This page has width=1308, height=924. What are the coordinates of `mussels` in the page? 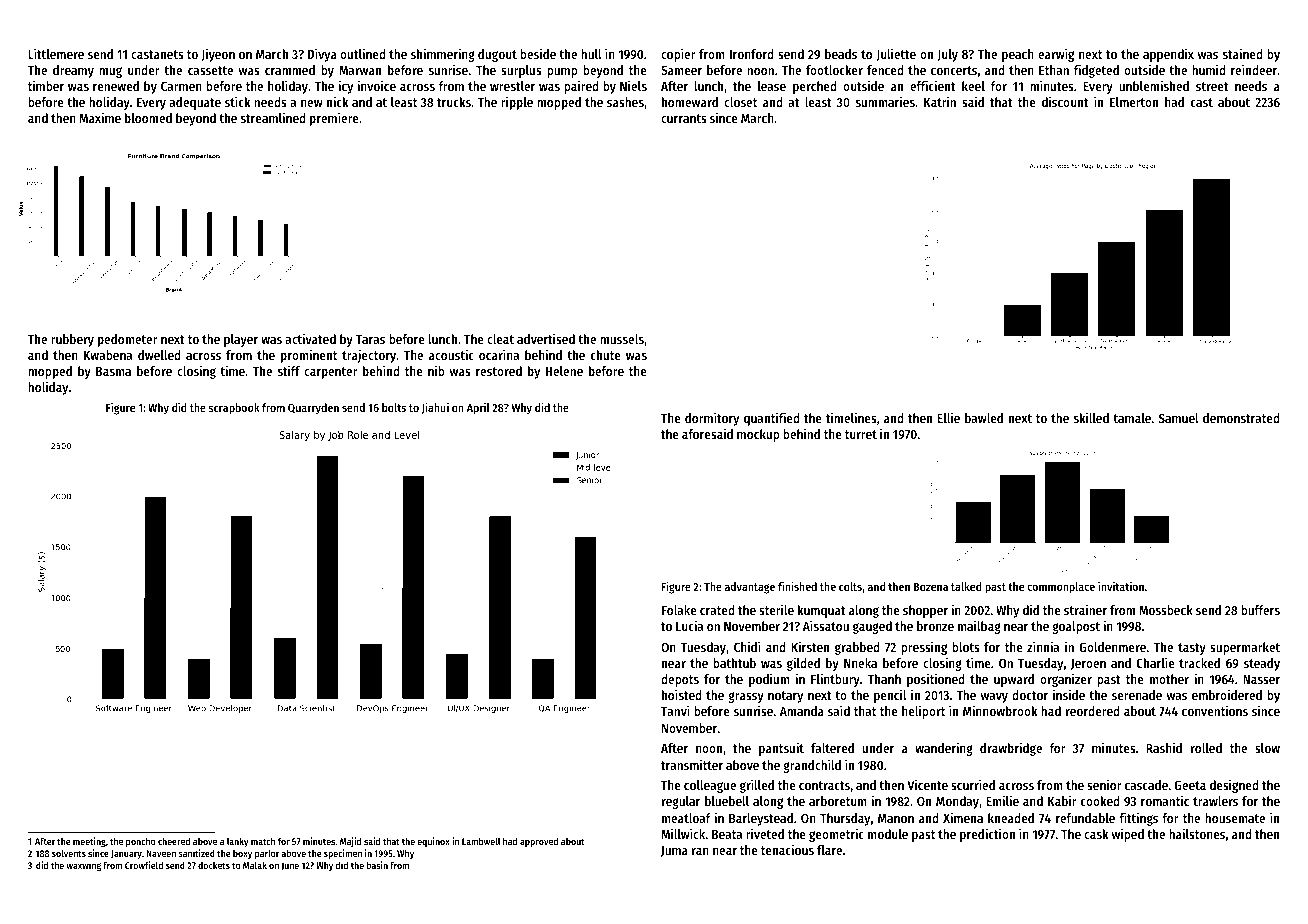 It's located at (622, 339).
